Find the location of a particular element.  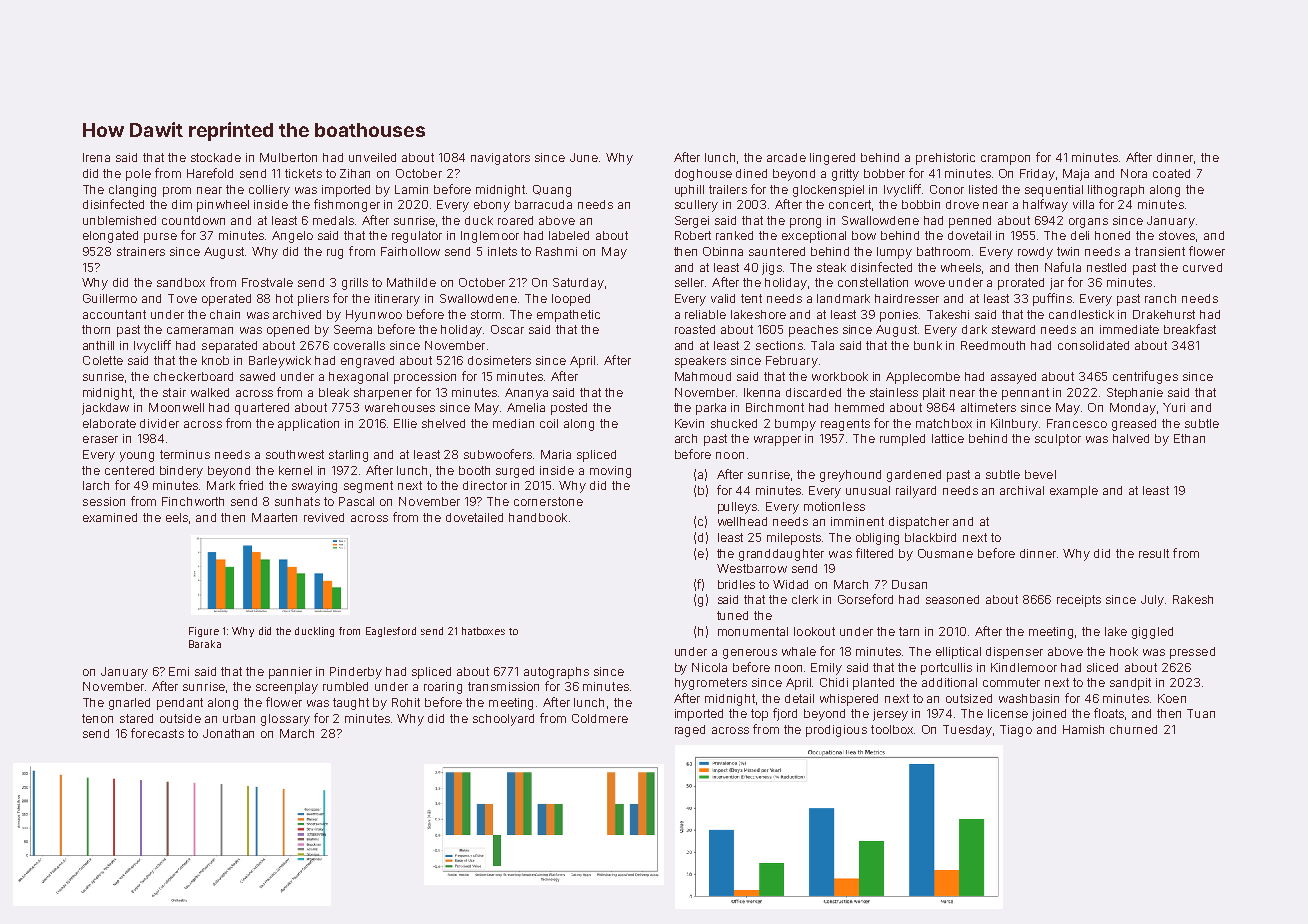

handbook is located at coordinates (538, 517).
